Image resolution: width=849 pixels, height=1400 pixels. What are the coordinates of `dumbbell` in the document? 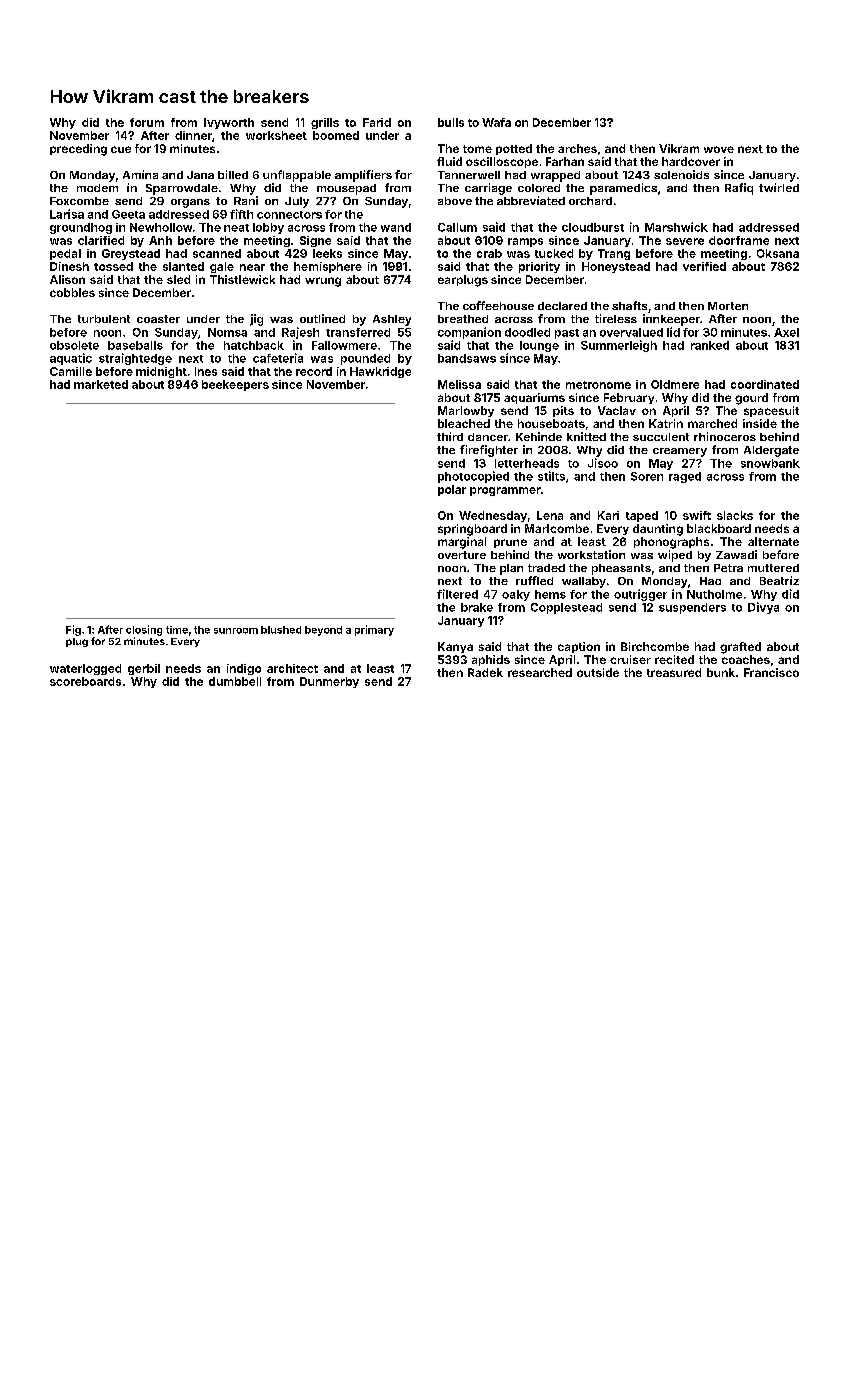 It's located at (235, 681).
